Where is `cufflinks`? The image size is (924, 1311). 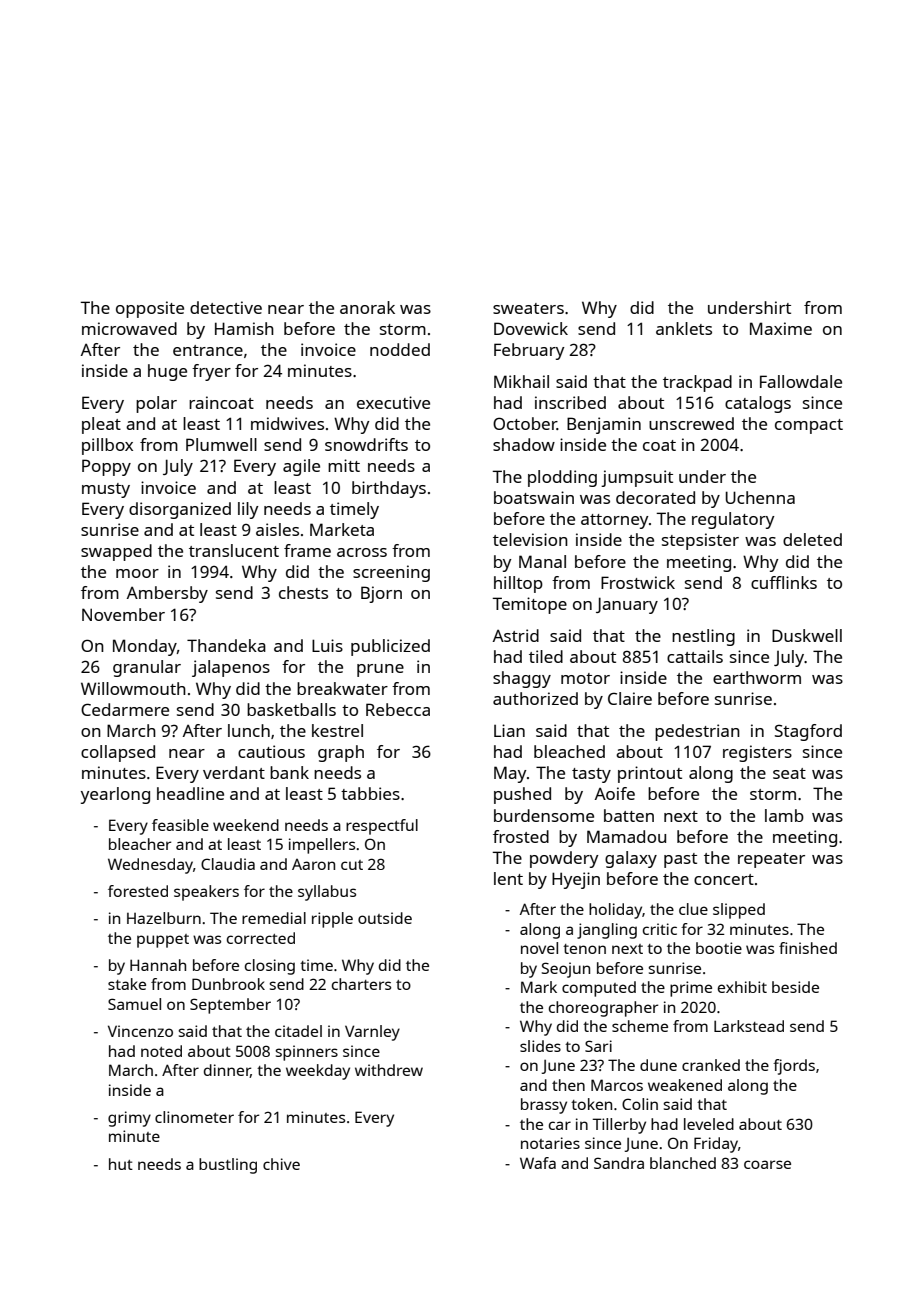
cufflinks is located at coordinates (784, 582).
